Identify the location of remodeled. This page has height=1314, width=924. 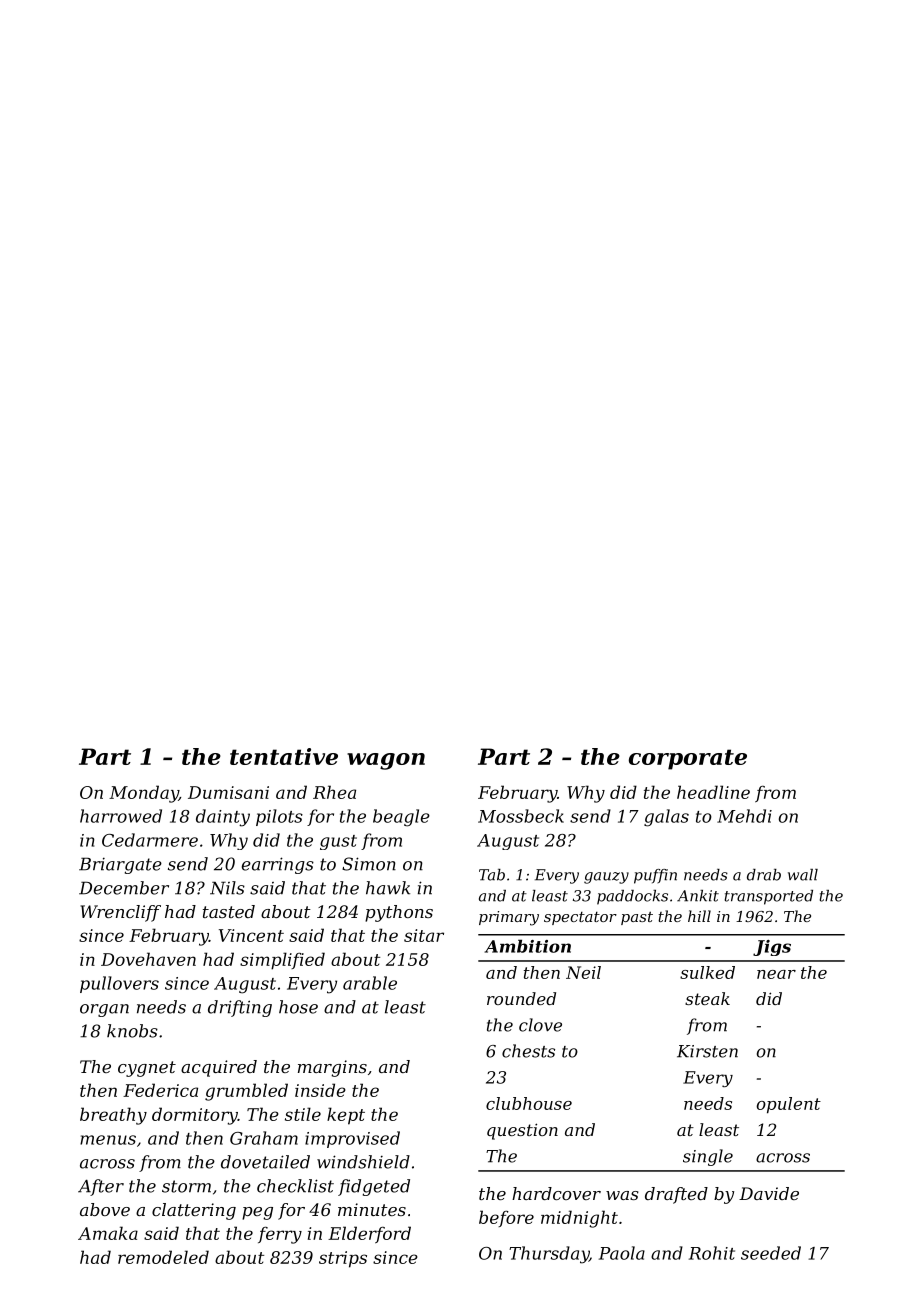
(163, 1257).
